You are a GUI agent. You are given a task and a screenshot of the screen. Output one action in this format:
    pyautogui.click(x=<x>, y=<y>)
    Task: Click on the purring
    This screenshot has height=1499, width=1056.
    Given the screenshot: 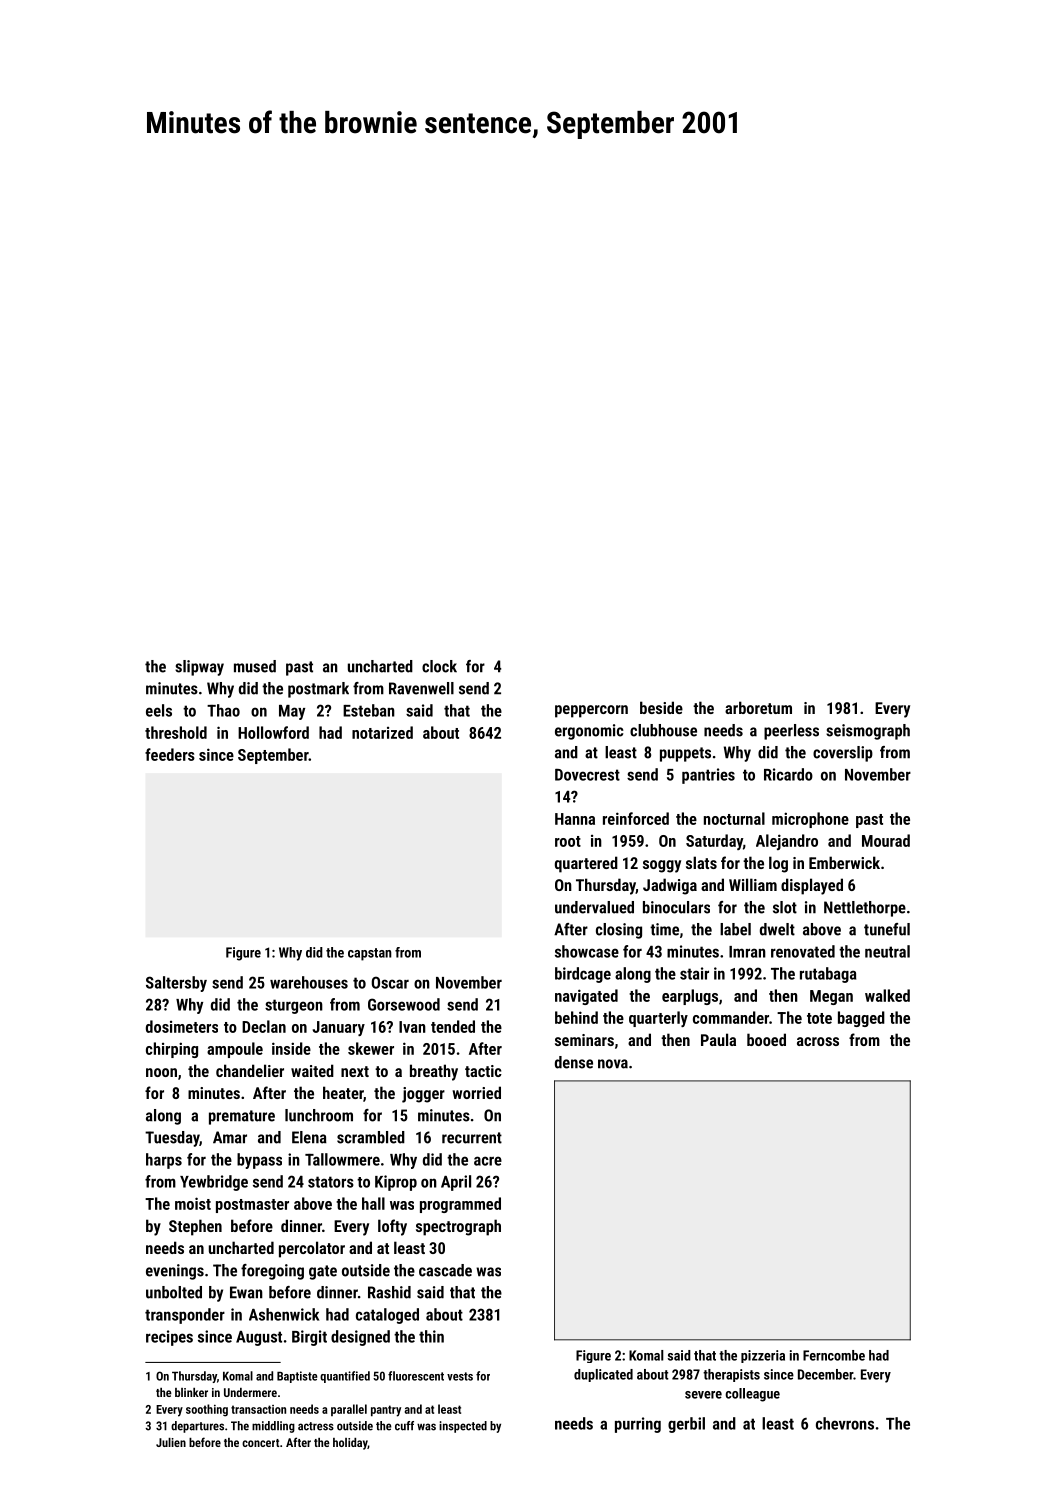 What is the action you would take?
    pyautogui.click(x=638, y=1425)
